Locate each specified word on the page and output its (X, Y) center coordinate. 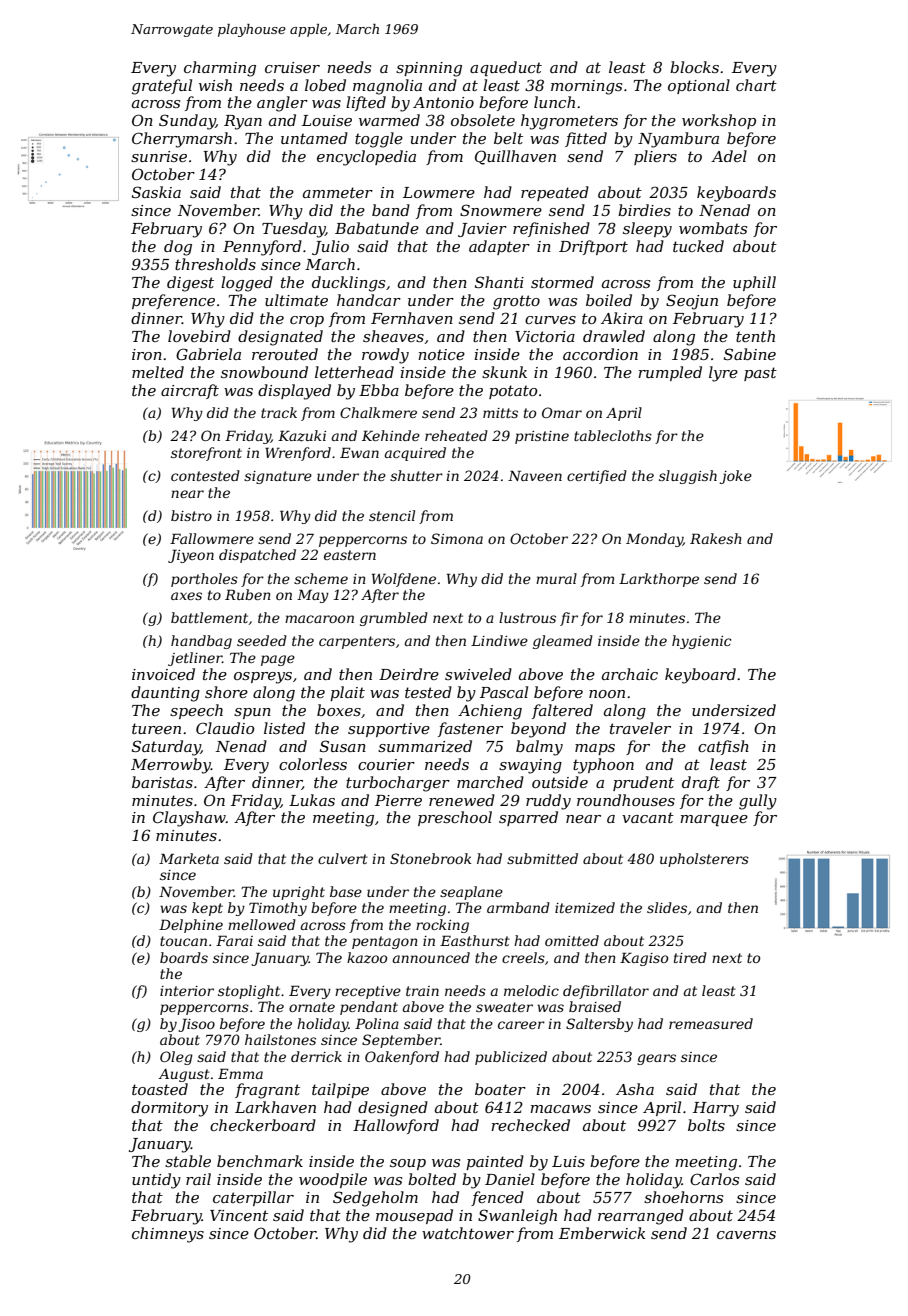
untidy (156, 1181)
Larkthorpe (659, 580)
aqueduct (506, 68)
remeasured (711, 1023)
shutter (416, 475)
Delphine (191, 926)
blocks (694, 67)
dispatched (257, 556)
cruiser (292, 67)
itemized (585, 908)
